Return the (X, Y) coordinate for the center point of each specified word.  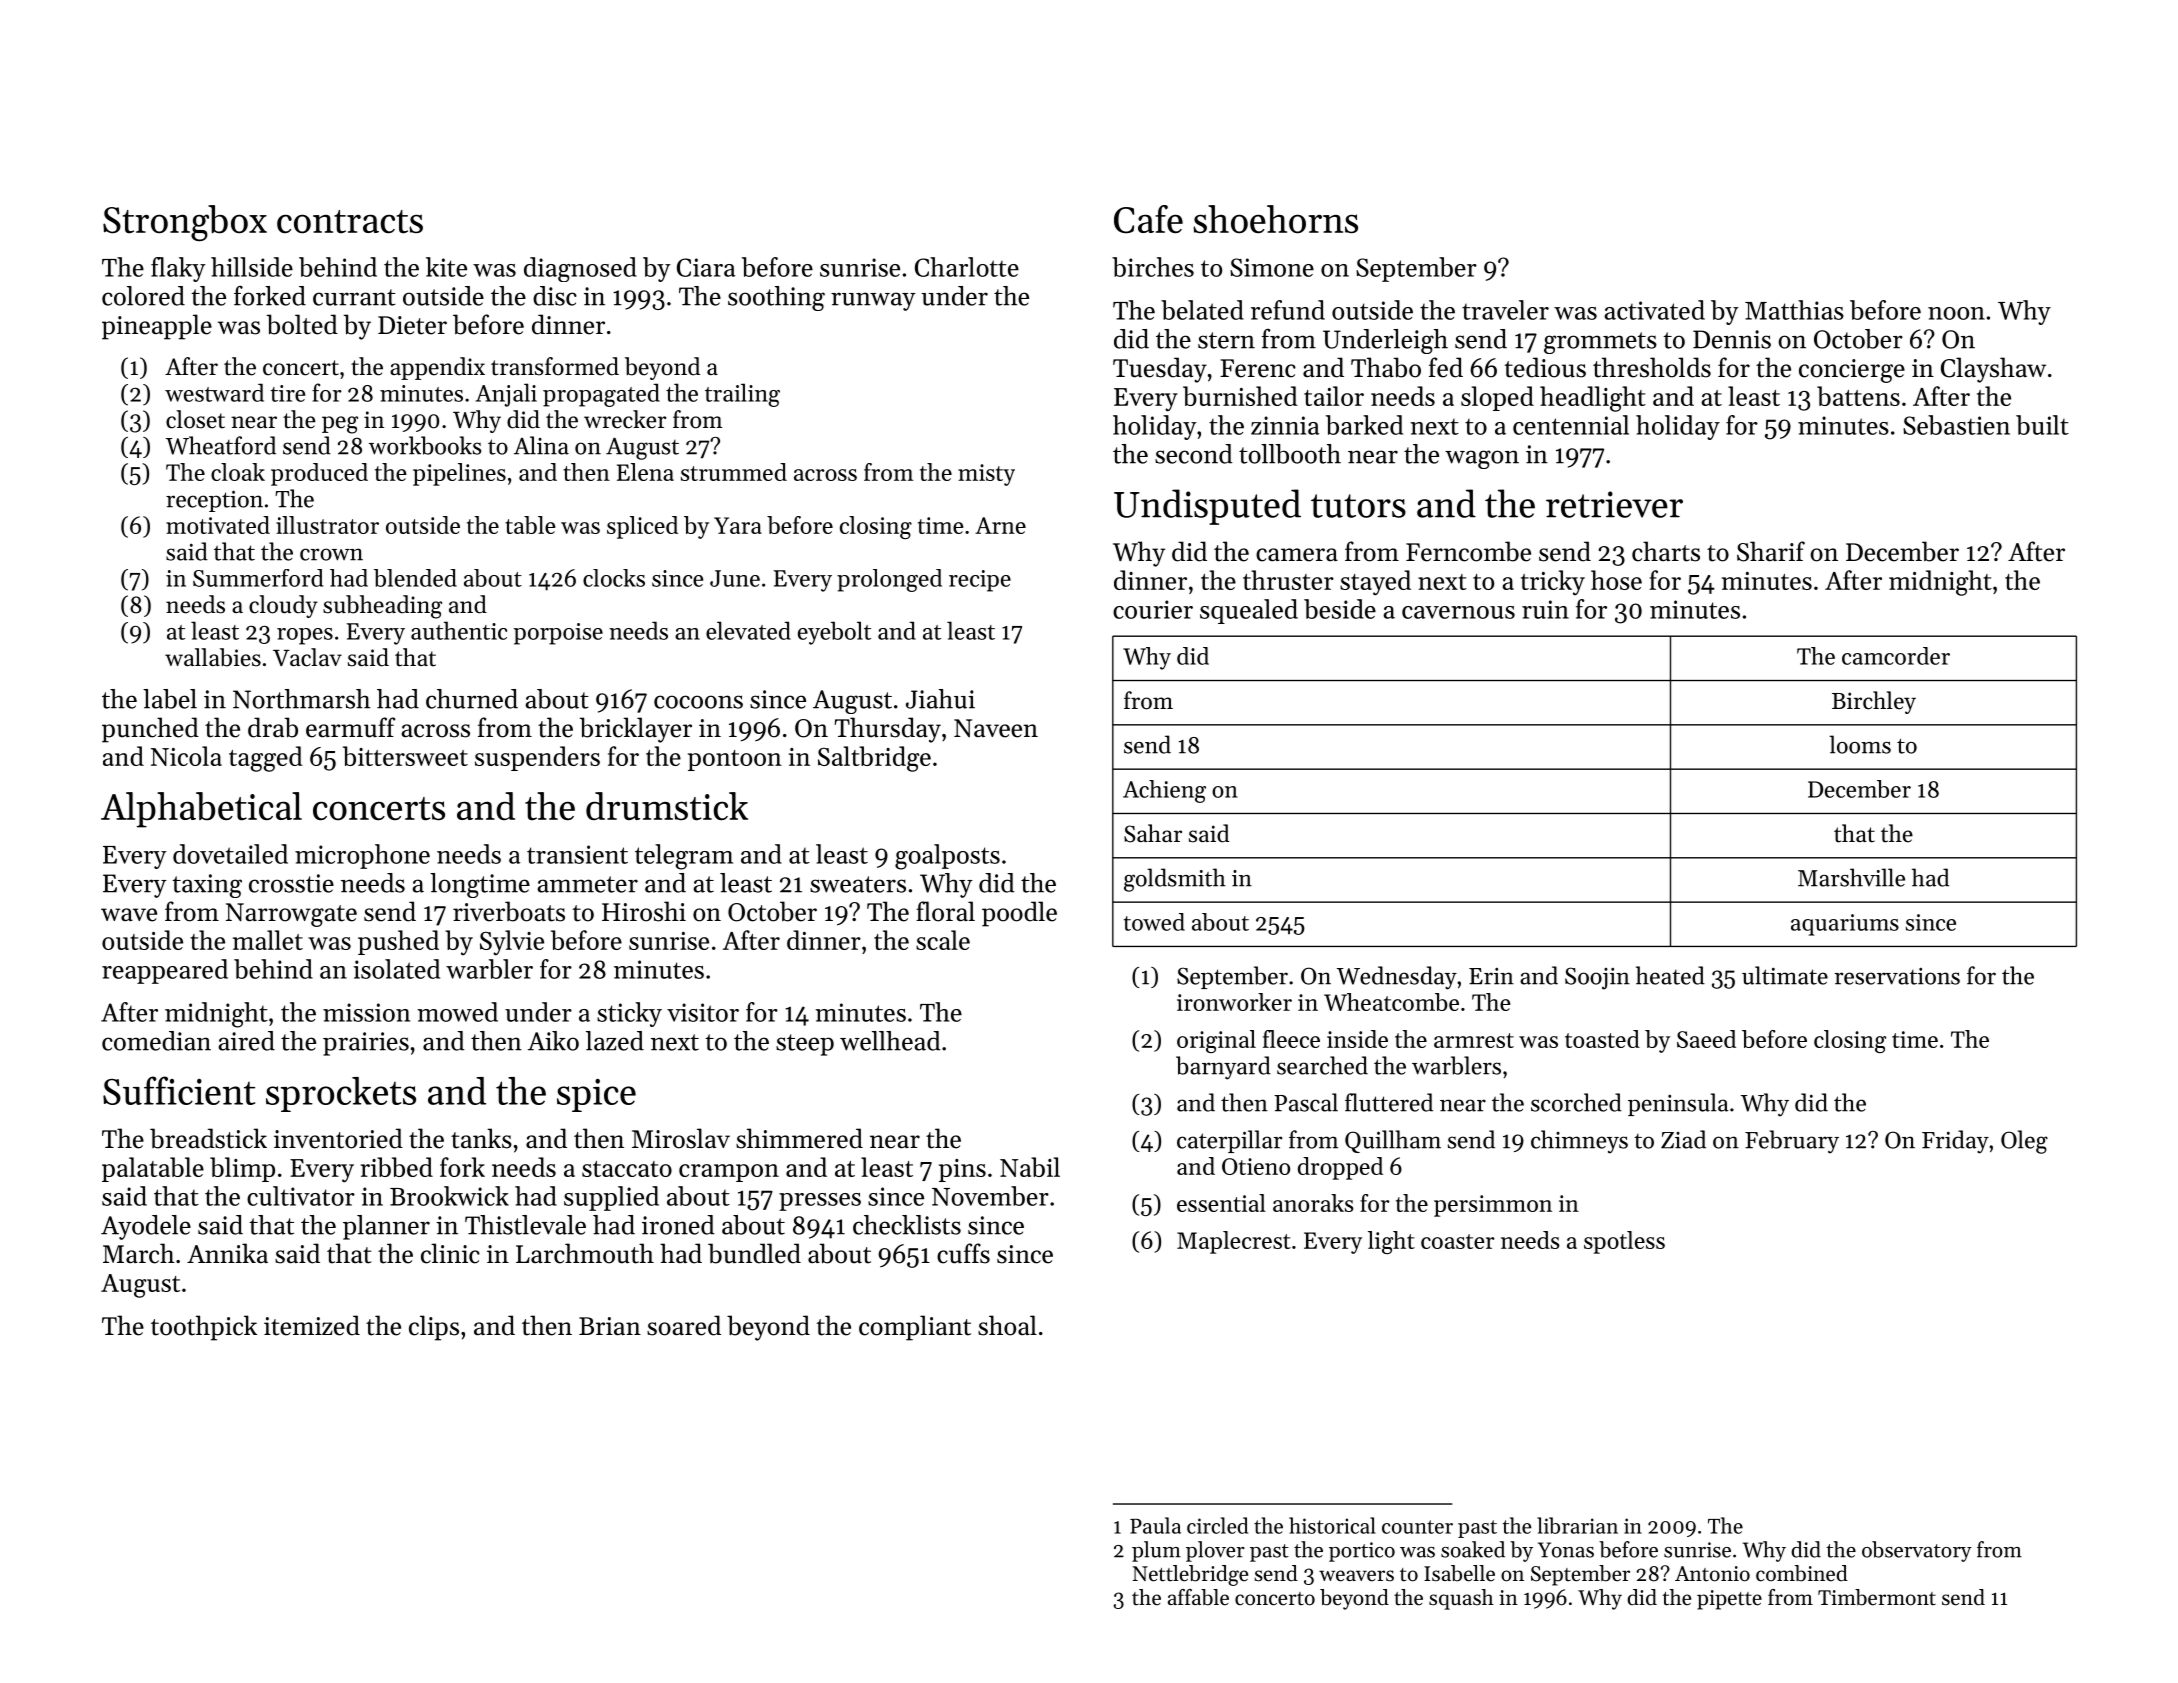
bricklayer (636, 730)
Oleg (2024, 1142)
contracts (350, 222)
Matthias (1794, 310)
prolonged (889, 580)
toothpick (204, 1328)
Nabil (1030, 1167)
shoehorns (1275, 219)
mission (366, 1012)
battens (1858, 396)
